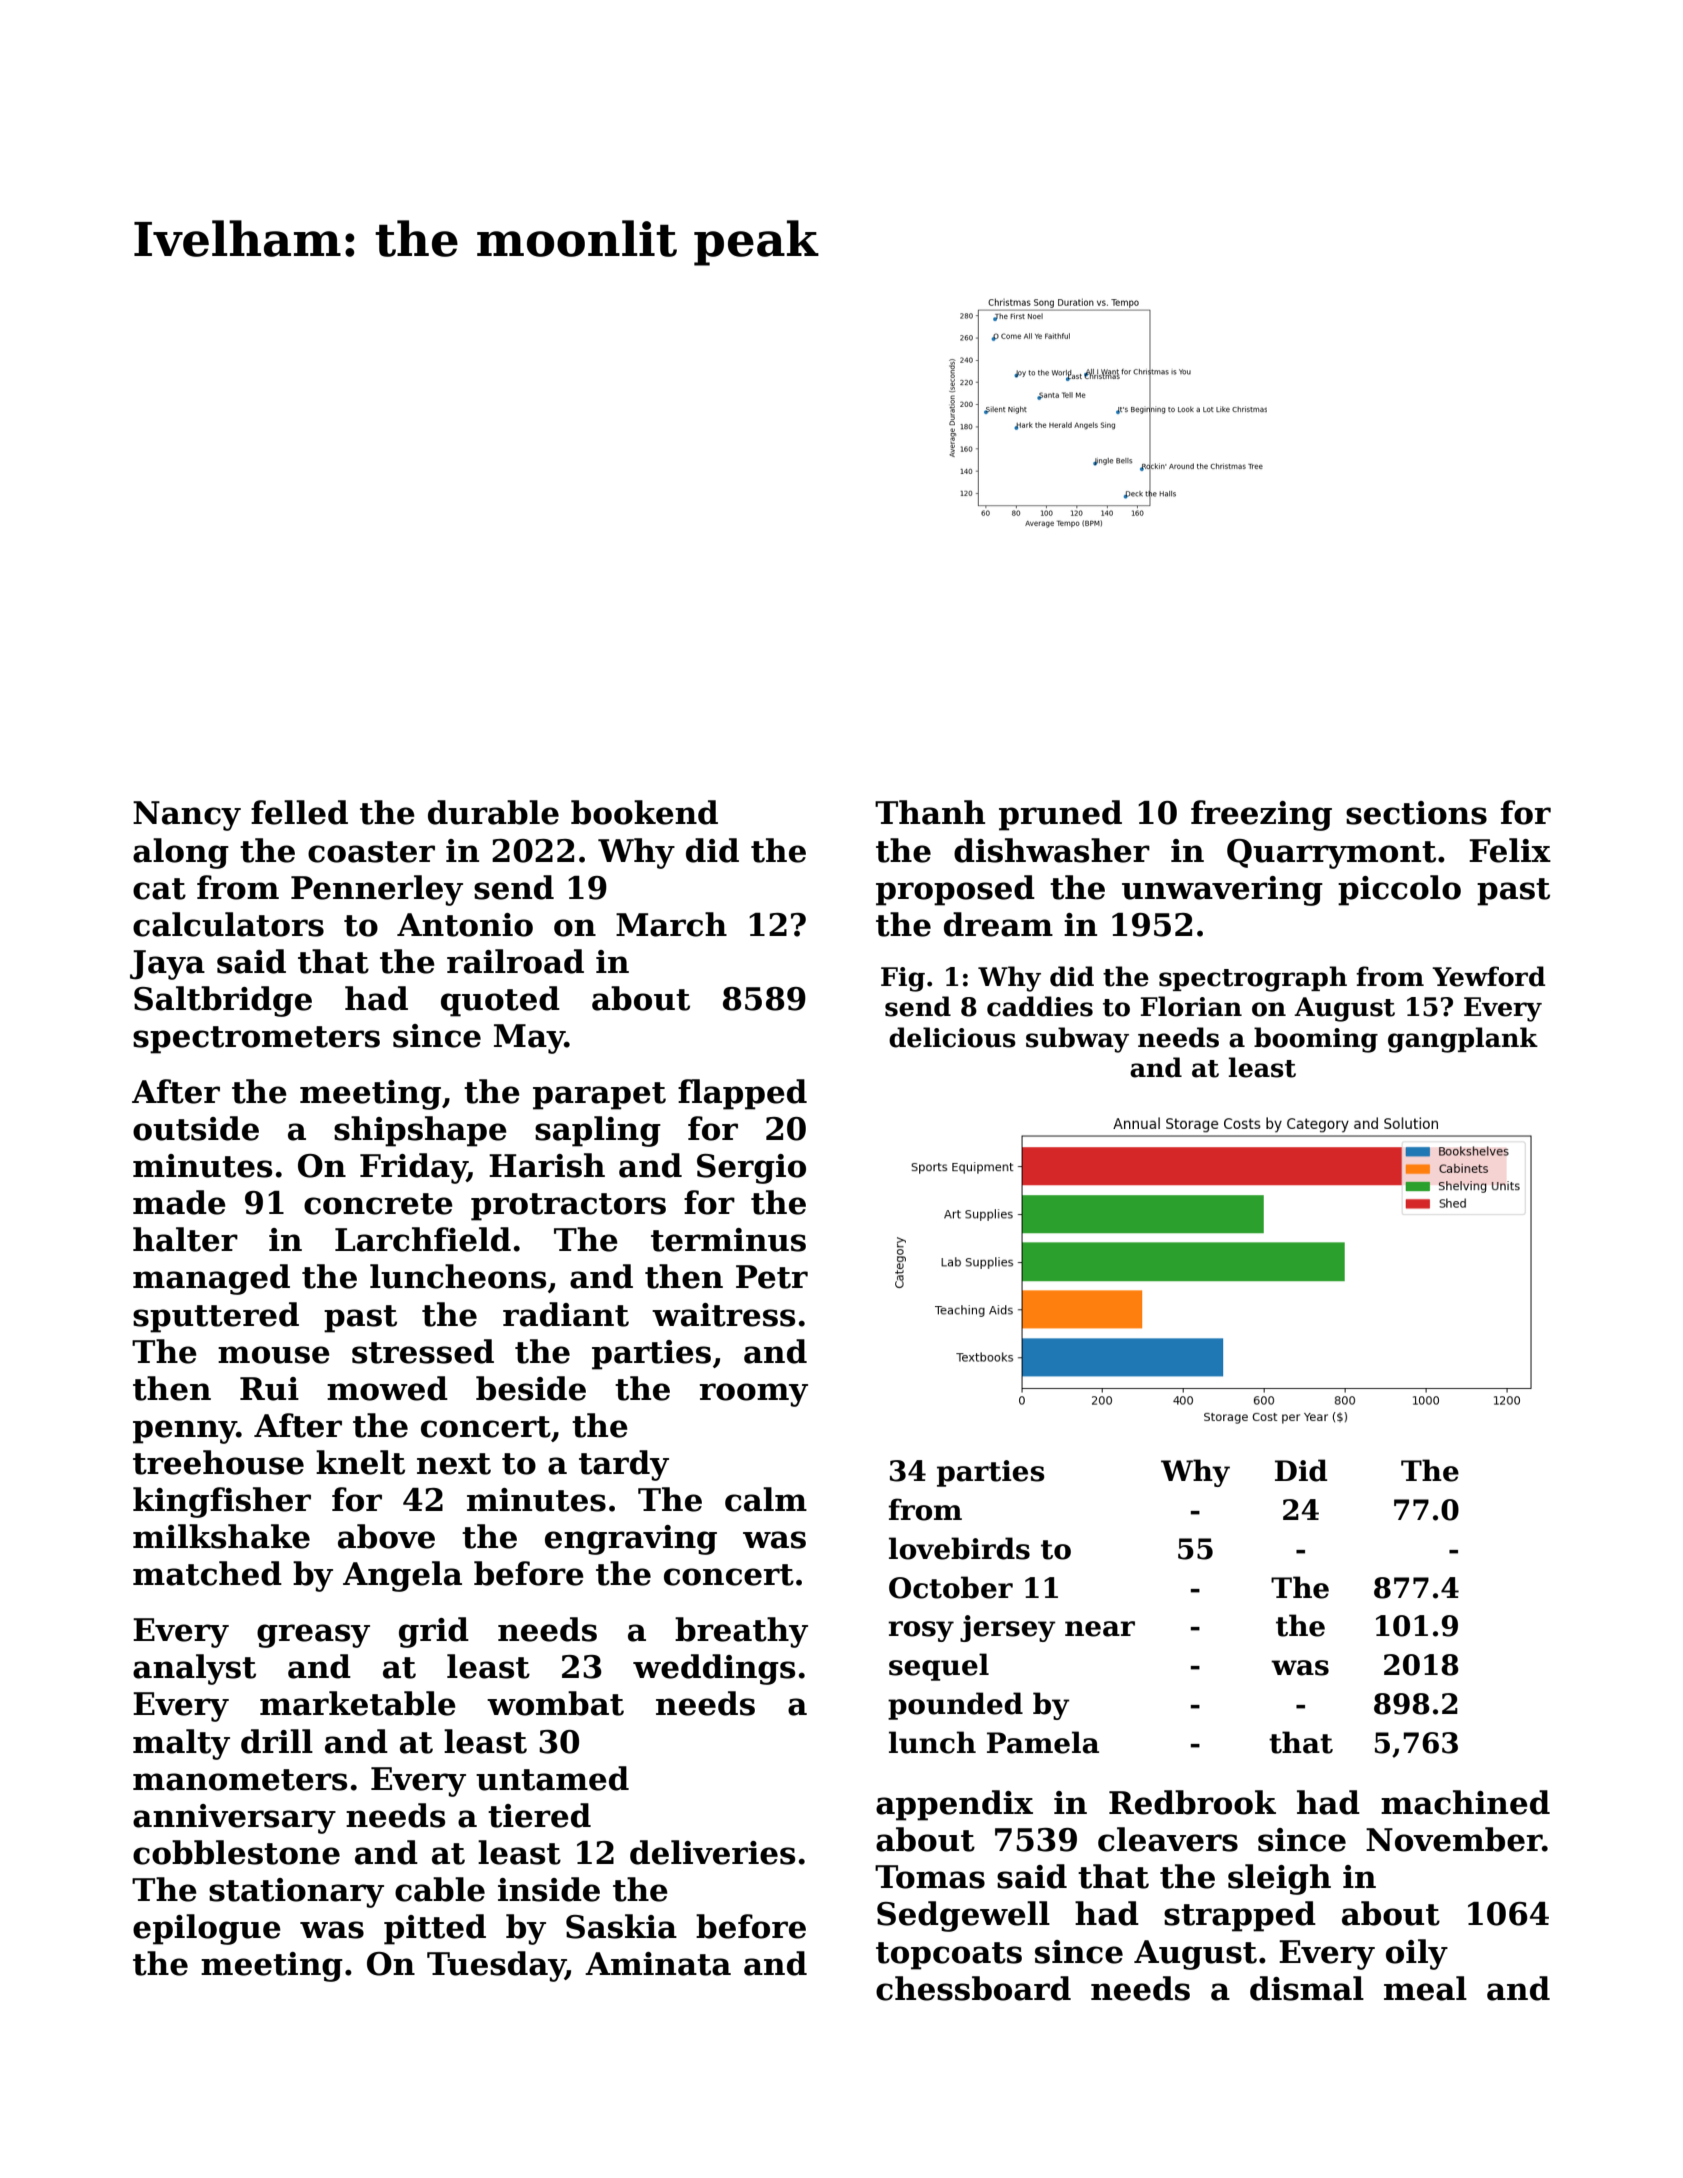 This document has height=2178, width=1683. What do you see at coordinates (187, 816) in the document?
I see `Nancy` at bounding box center [187, 816].
